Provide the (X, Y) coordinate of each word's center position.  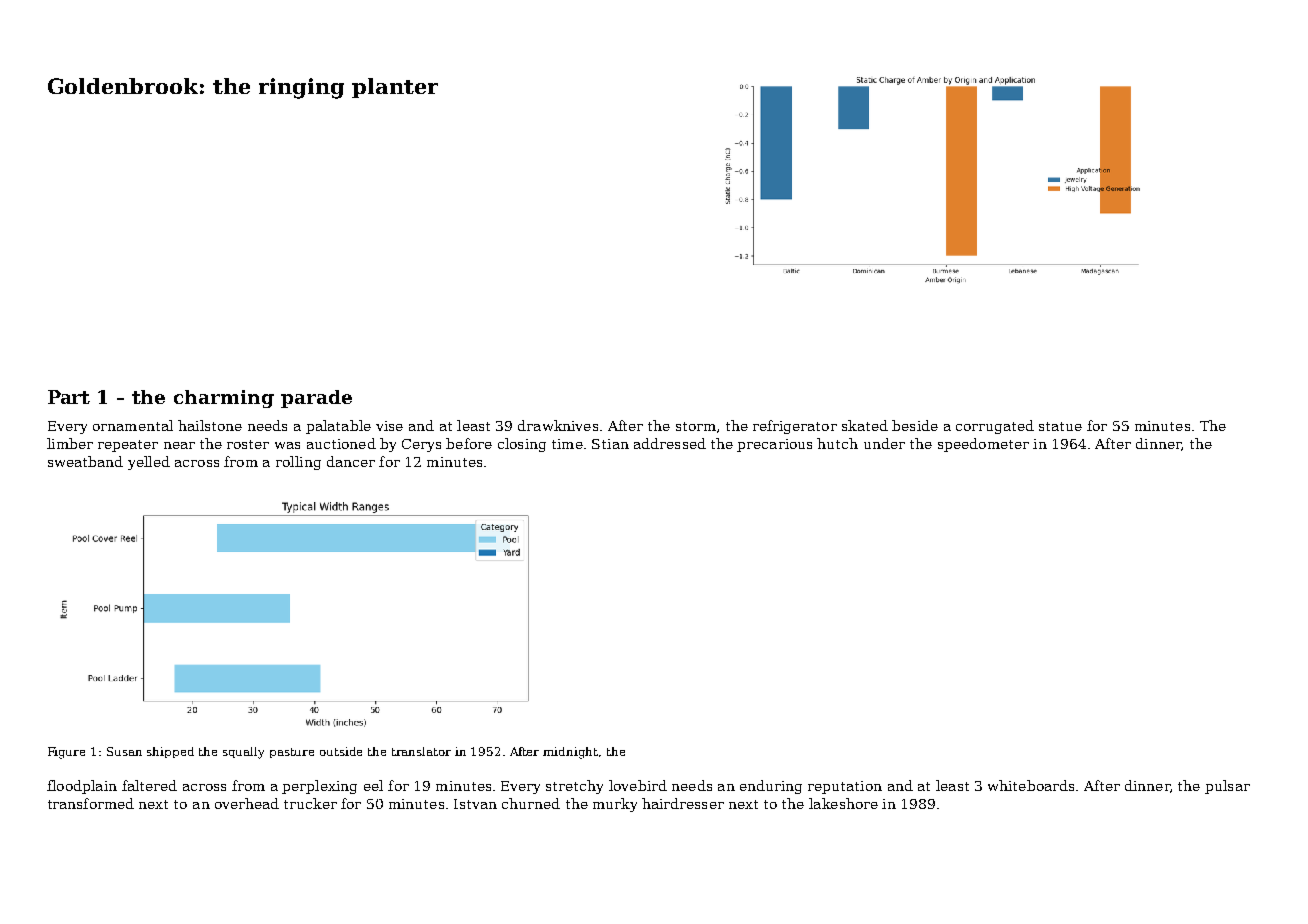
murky (615, 805)
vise (389, 426)
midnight (570, 753)
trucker (310, 803)
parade (316, 399)
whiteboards (1031, 785)
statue (1060, 426)
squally (243, 753)
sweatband (85, 461)
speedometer (983, 445)
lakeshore (843, 803)
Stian (610, 444)
